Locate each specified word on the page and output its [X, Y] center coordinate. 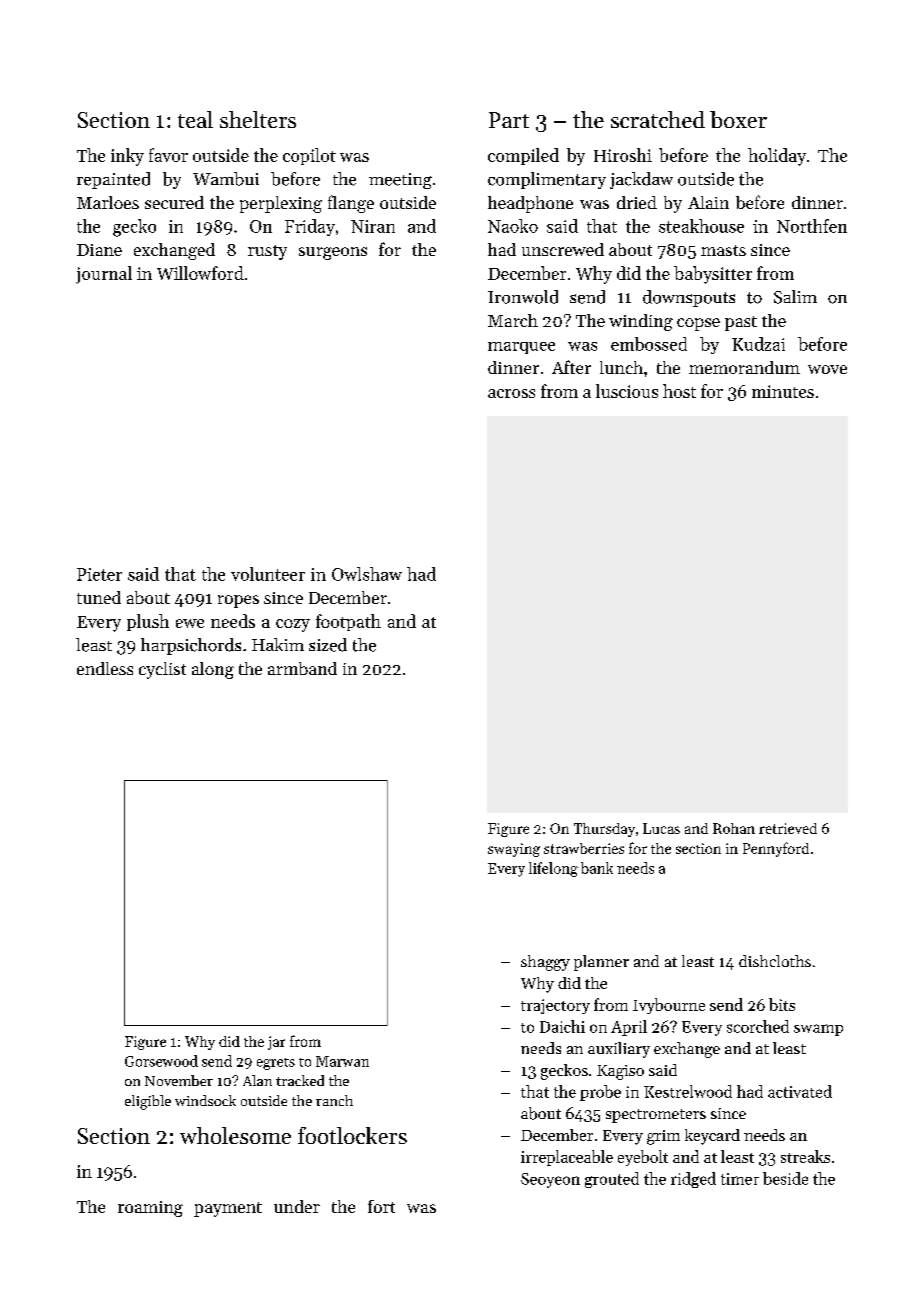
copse [698, 324]
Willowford [200, 273]
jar [276, 1043]
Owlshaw [367, 574]
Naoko [513, 226]
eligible [148, 1102]
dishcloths [775, 961]
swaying [514, 850]
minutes [783, 391]
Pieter [99, 574]
